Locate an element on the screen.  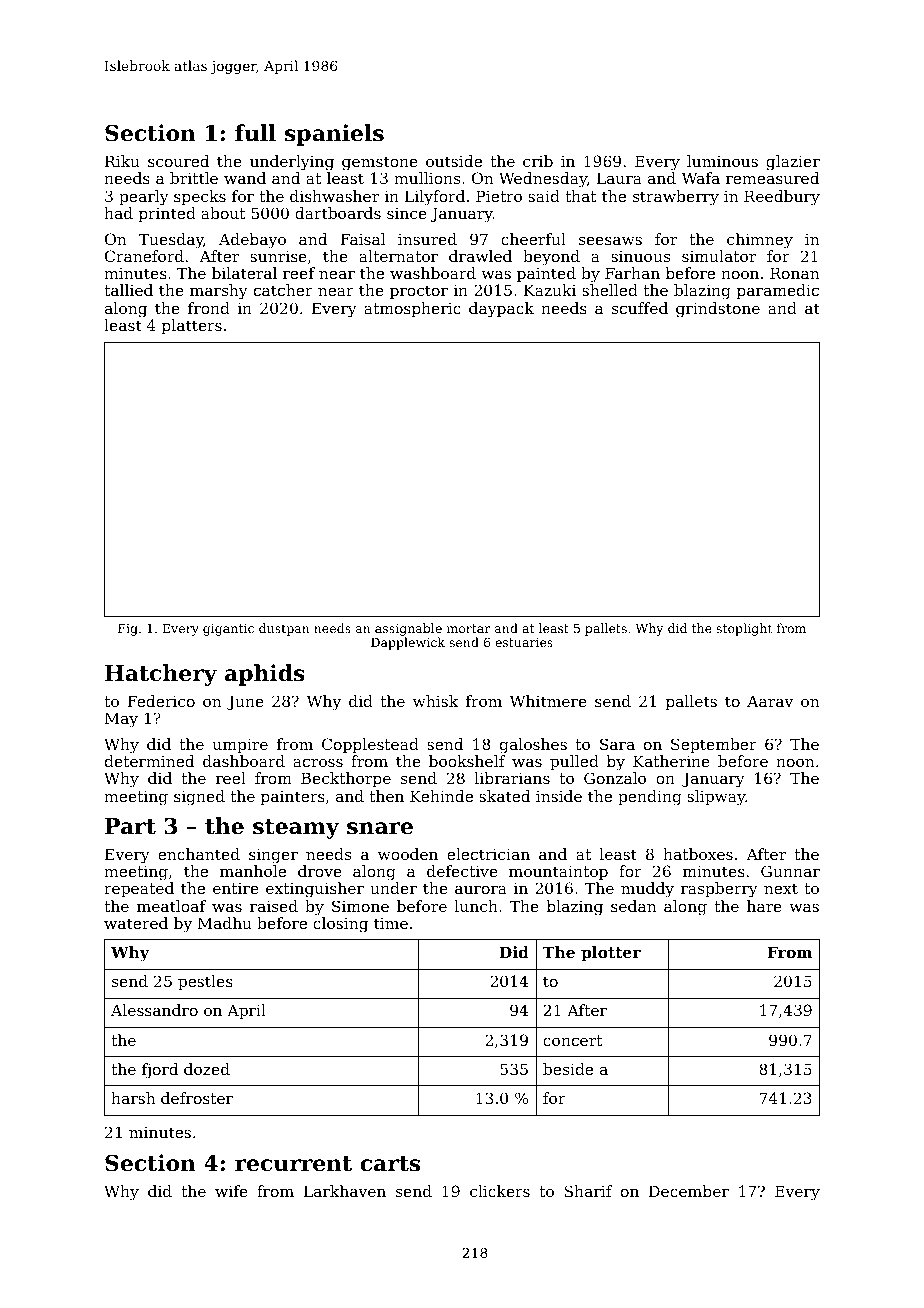
entire is located at coordinates (236, 888).
